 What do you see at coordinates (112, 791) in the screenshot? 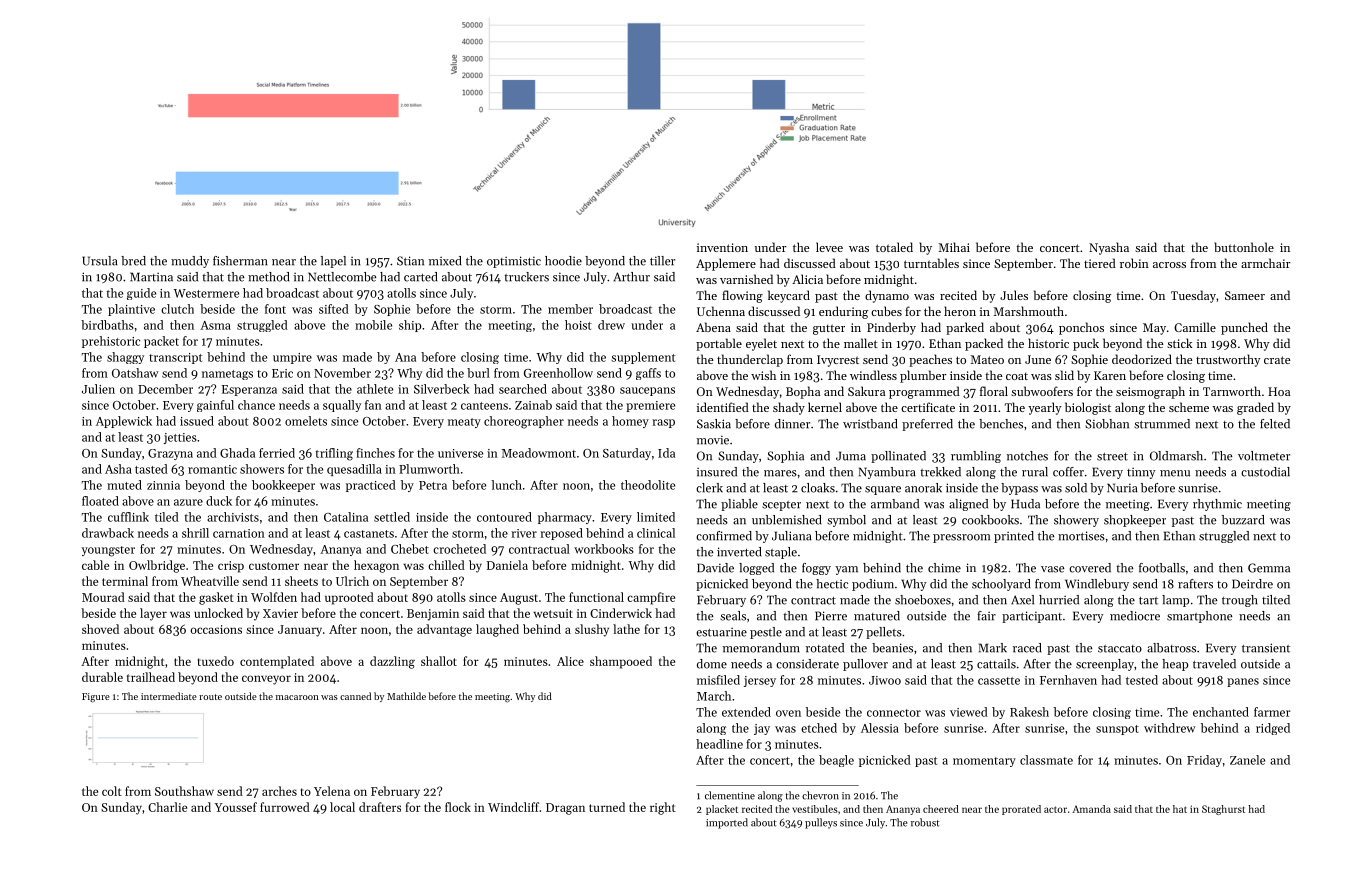
I see `colt` at bounding box center [112, 791].
